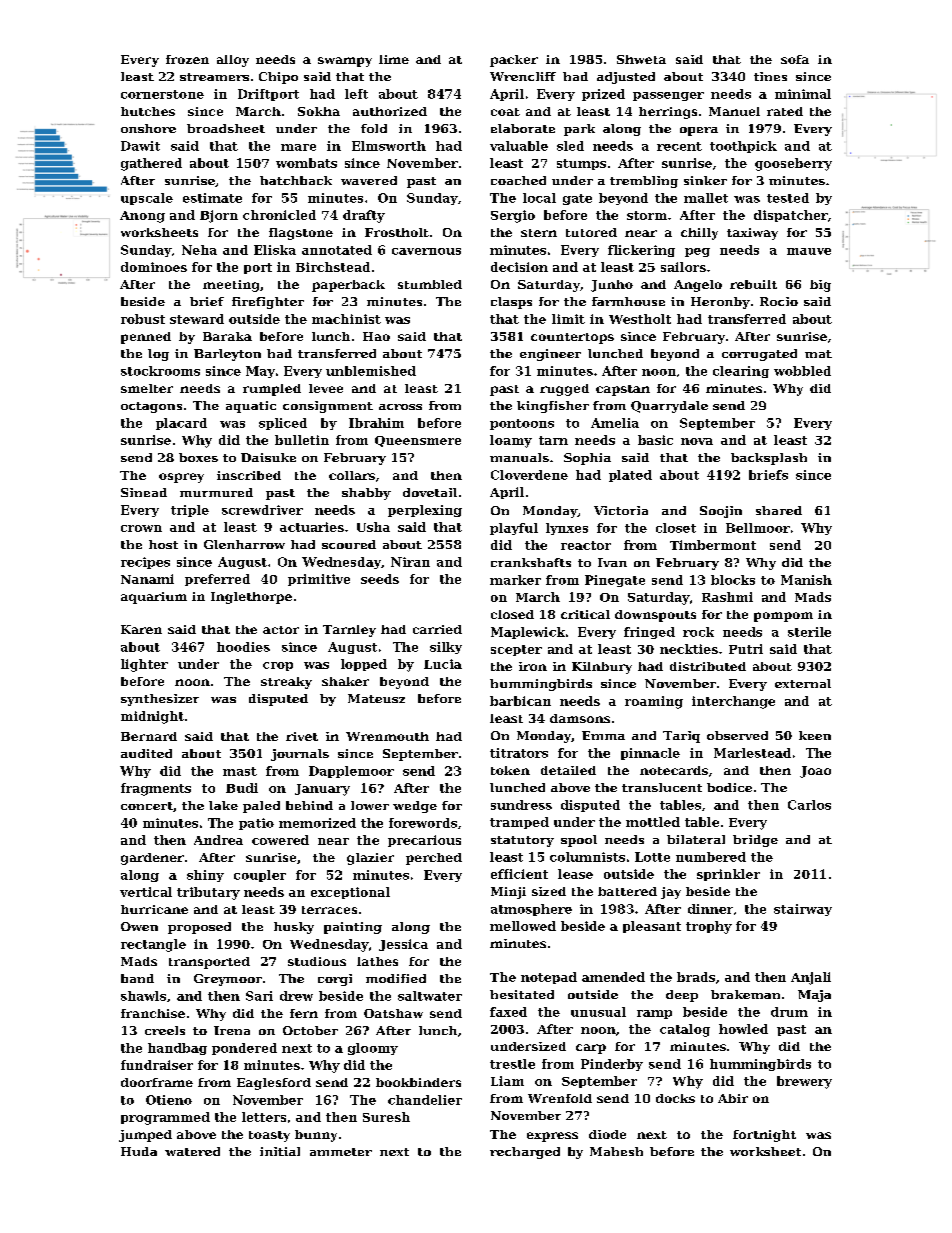  Describe the element at coordinates (152, 859) in the document. I see `gardener` at that location.
